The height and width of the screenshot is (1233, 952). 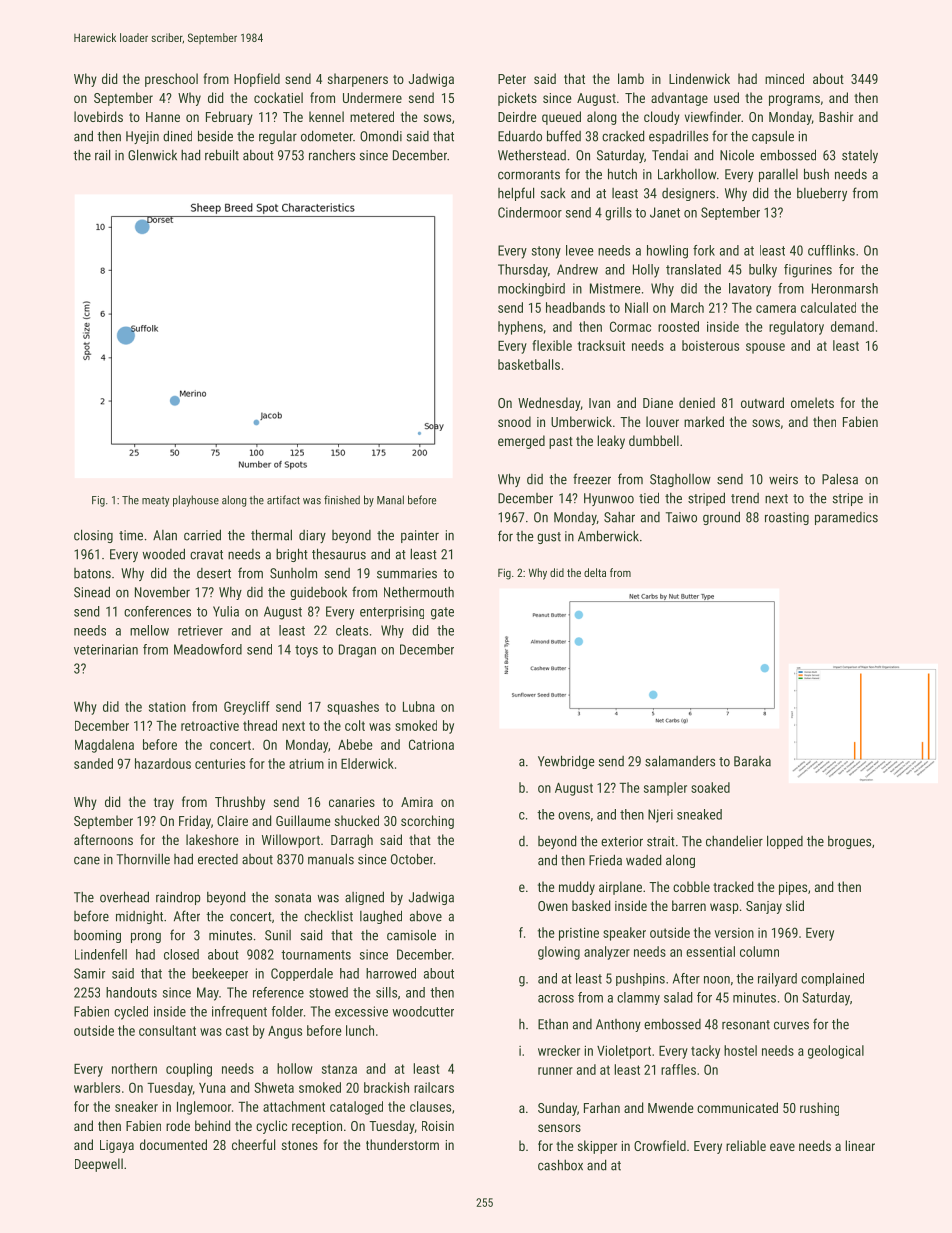 I want to click on regular, so click(x=278, y=137).
